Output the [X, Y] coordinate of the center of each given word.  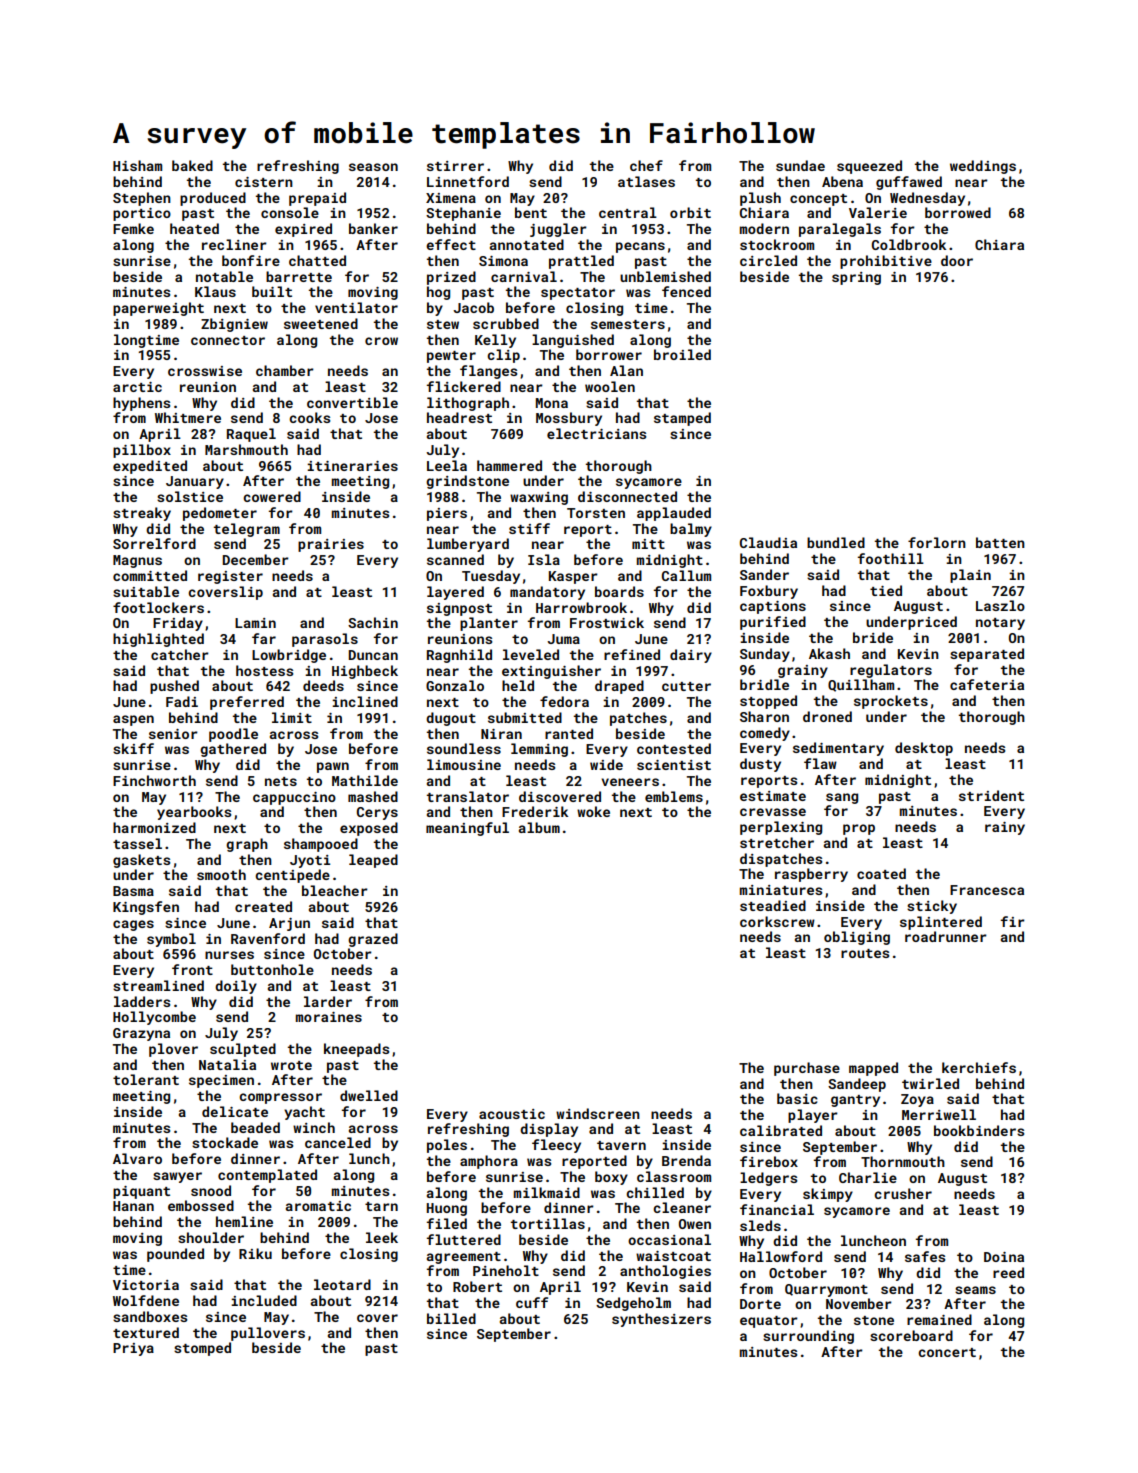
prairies [331, 545]
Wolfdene [146, 1300]
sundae [800, 165]
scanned [455, 559]
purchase [807, 1069]
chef [646, 165]
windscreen [598, 1113]
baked [192, 165]
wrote [291, 1065]
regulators [891, 671]
